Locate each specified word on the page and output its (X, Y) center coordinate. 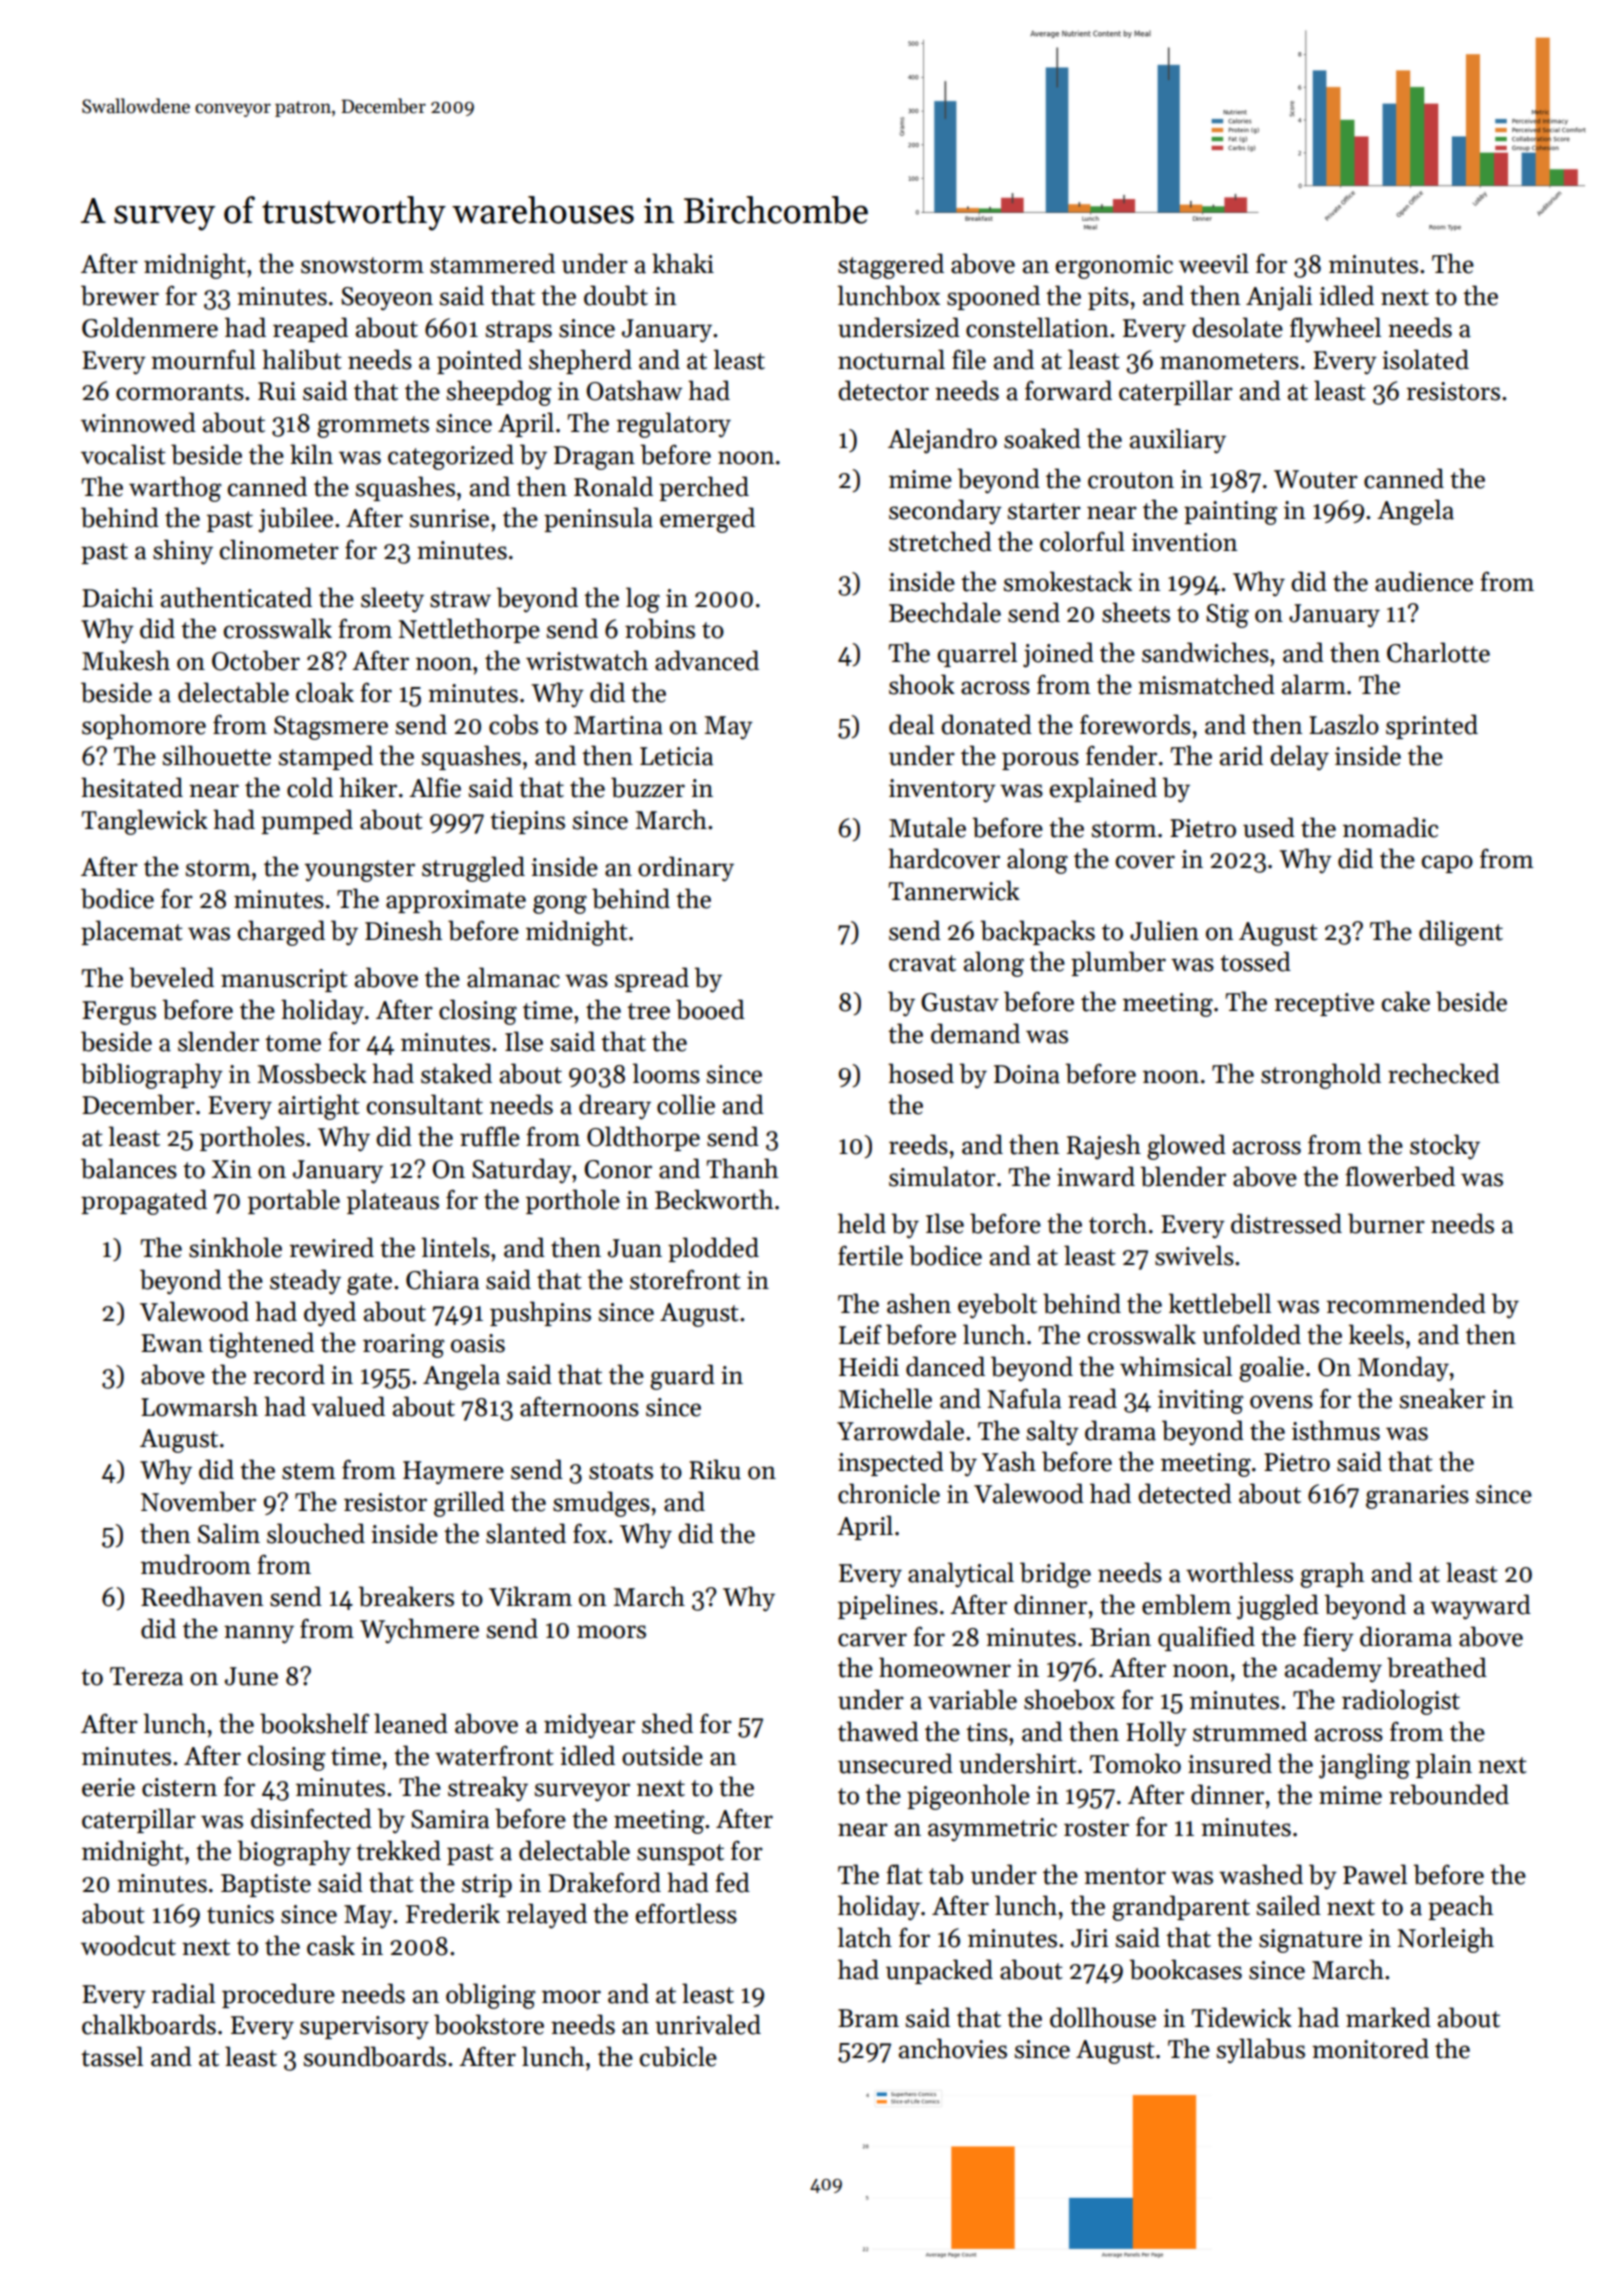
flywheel (1335, 330)
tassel (112, 2056)
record (289, 1374)
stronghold (1321, 1076)
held (862, 1223)
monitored (1370, 2048)
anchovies (953, 2048)
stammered (492, 263)
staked (456, 1073)
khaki (683, 263)
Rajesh (1104, 1147)
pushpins (540, 1313)
